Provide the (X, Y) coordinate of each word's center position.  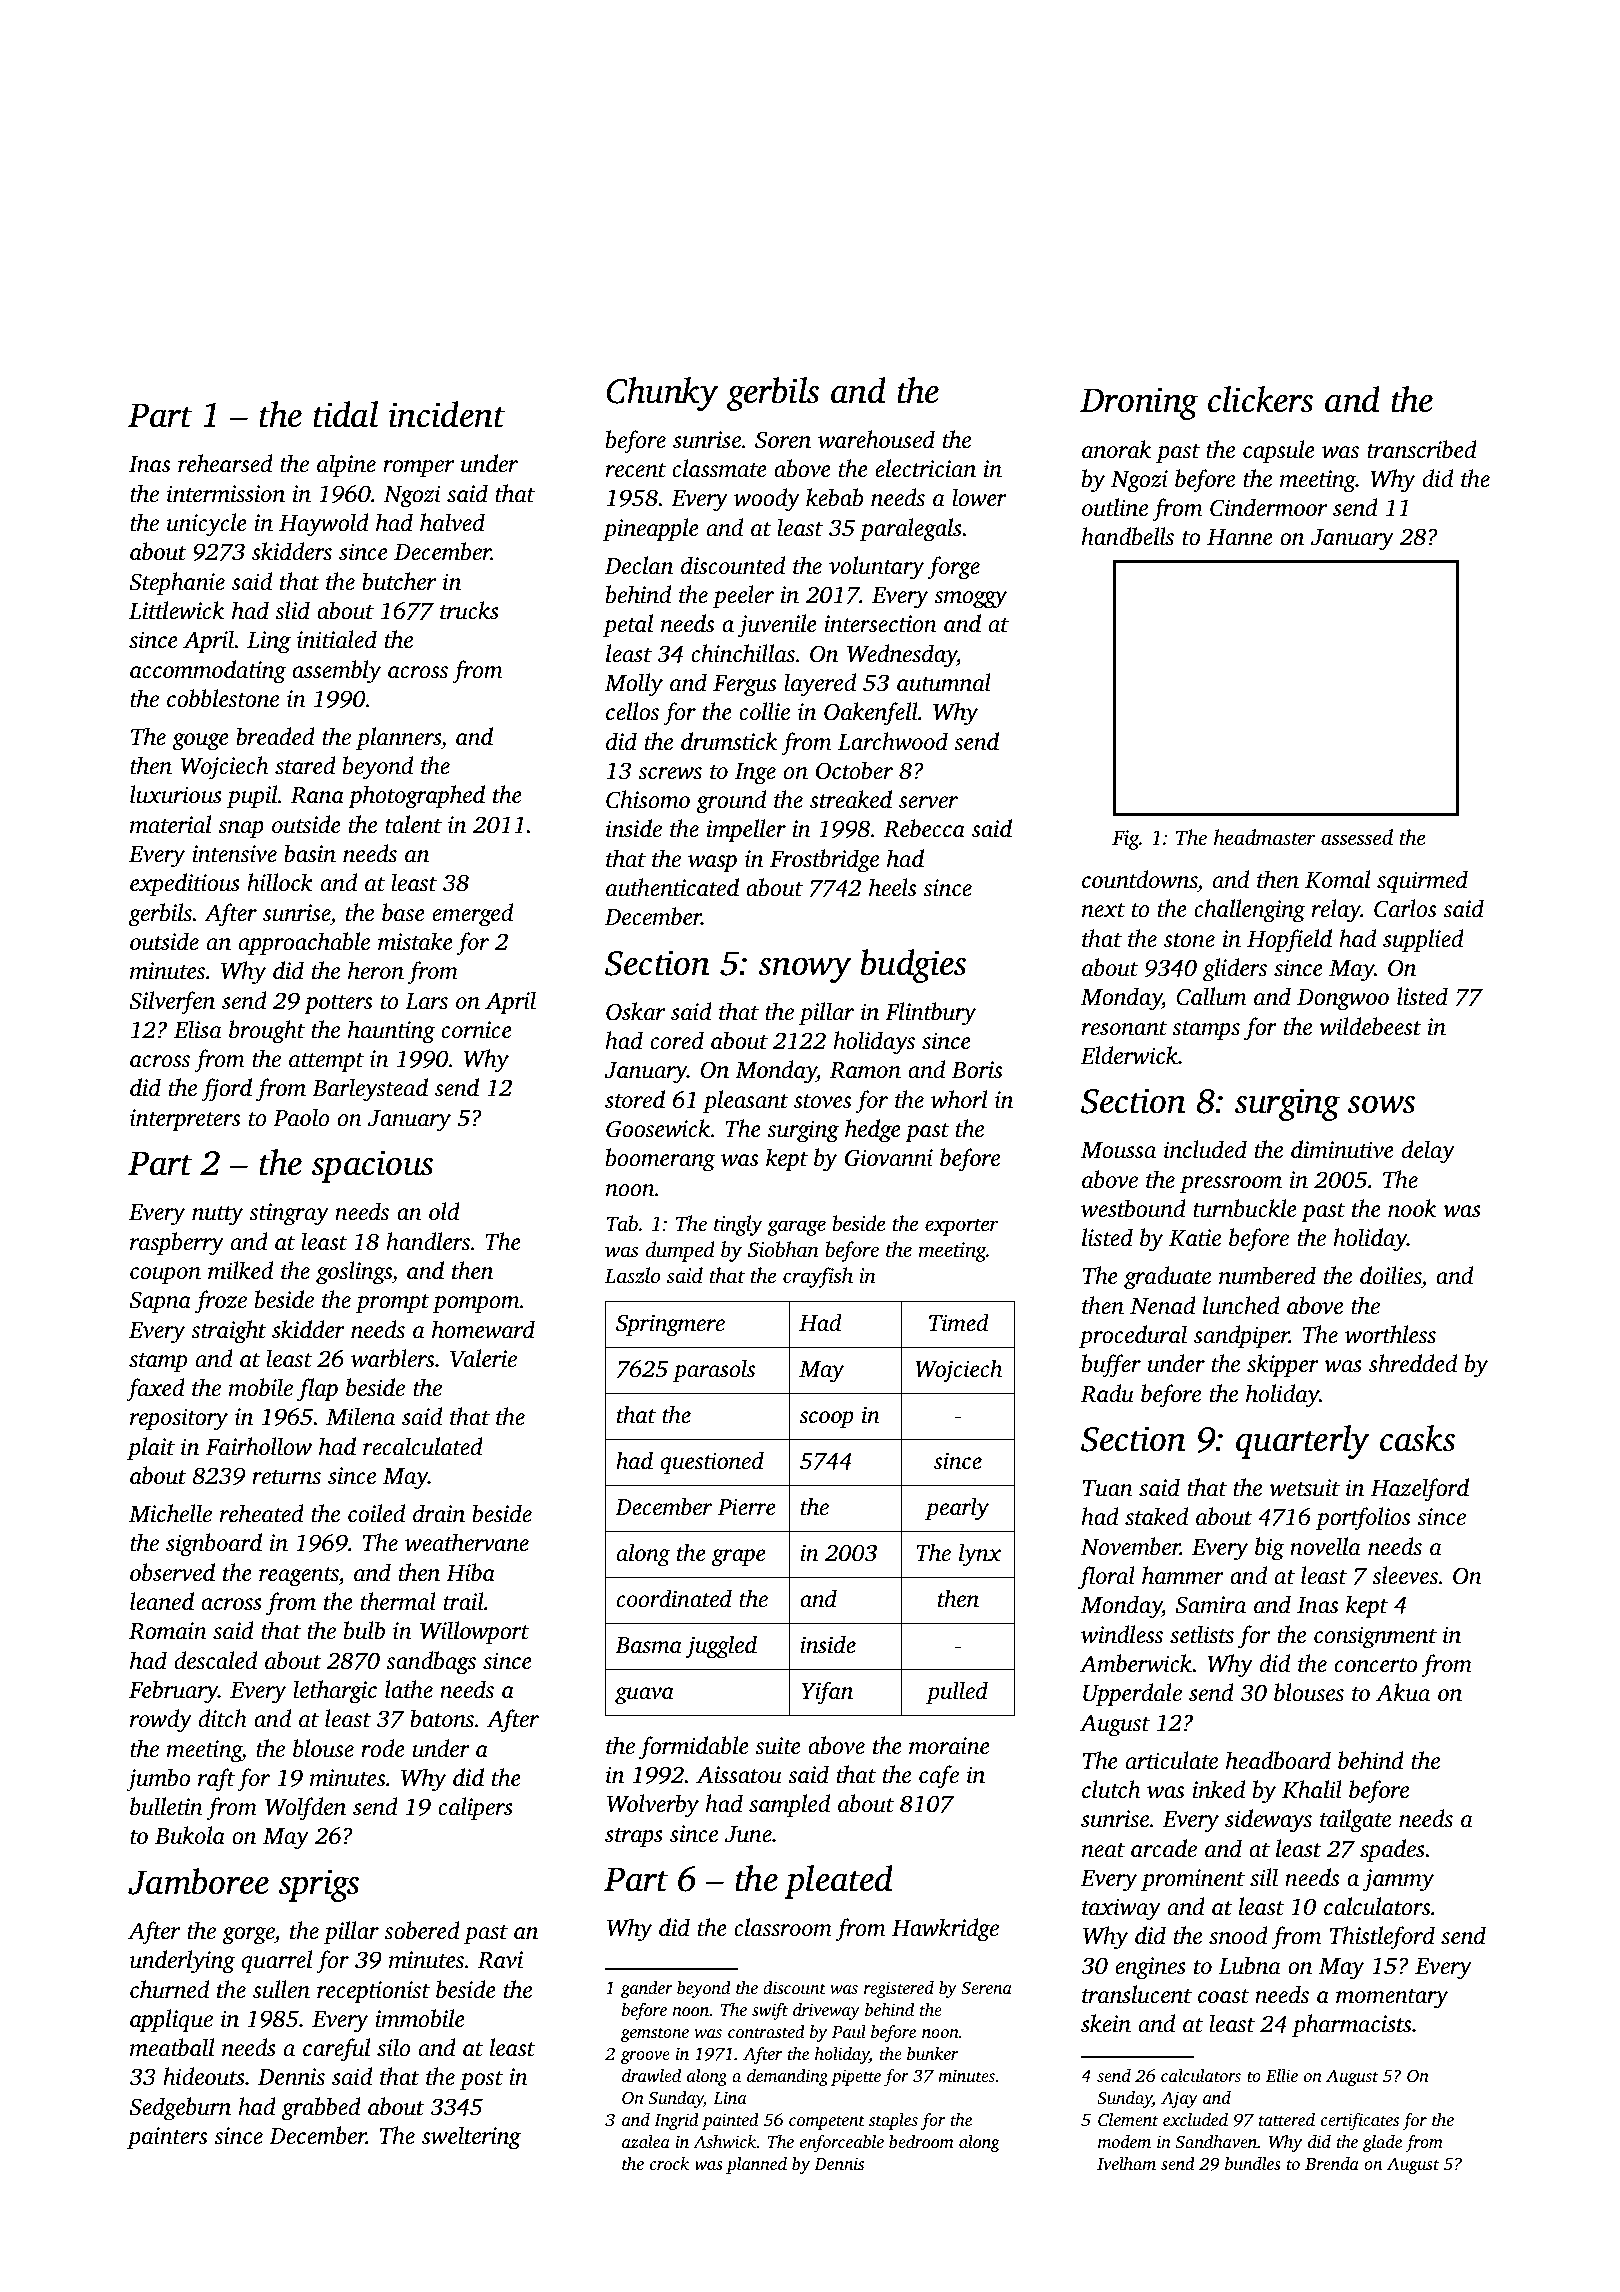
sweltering (471, 2138)
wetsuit (1304, 1488)
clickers (1260, 399)
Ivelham (1126, 2163)
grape (739, 1558)
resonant (1124, 1028)
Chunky (662, 394)
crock (669, 2163)
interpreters (185, 1120)
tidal (345, 414)
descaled (215, 1660)
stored (635, 1099)
